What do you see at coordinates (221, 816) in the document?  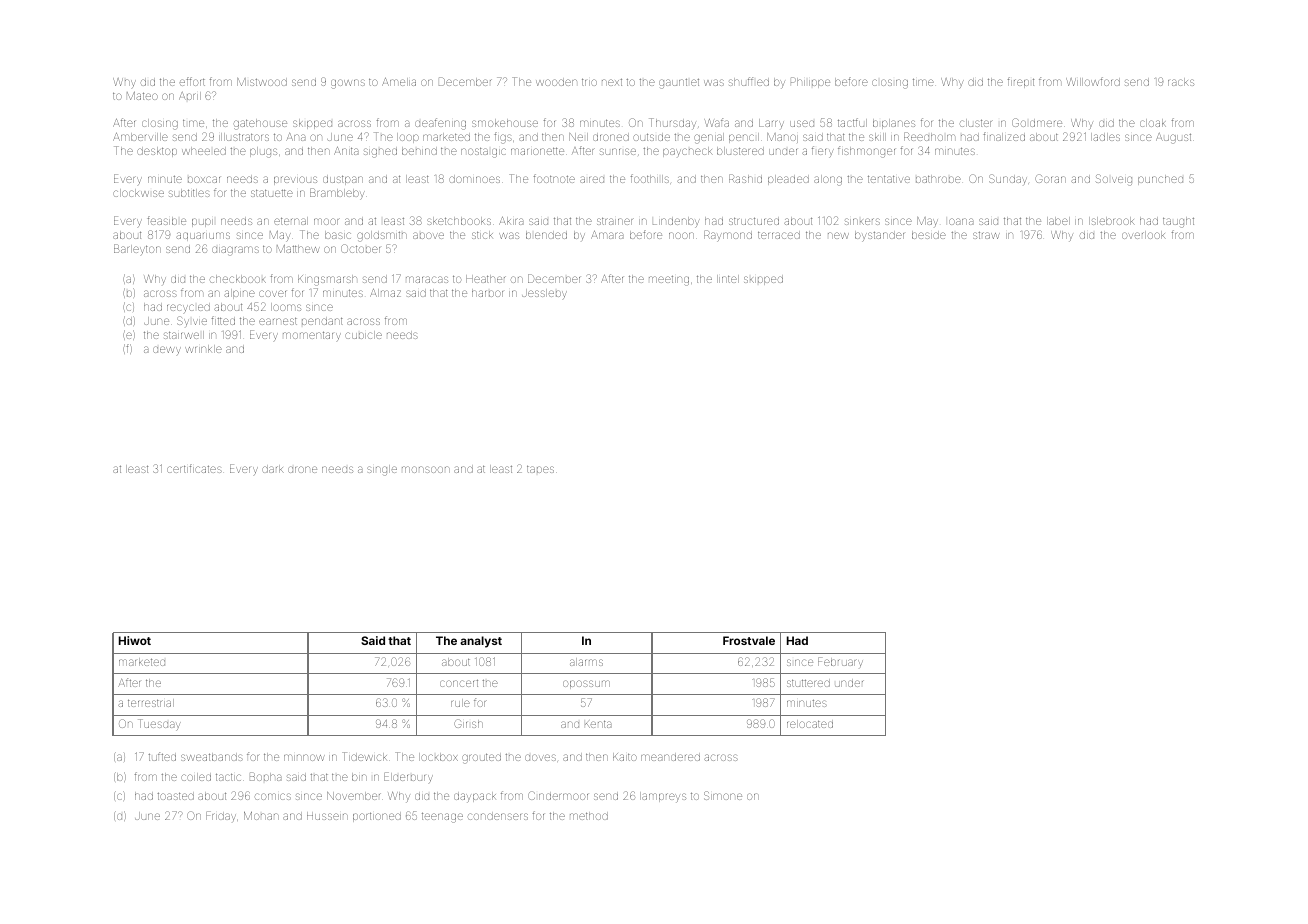 I see `Friday` at bounding box center [221, 816].
